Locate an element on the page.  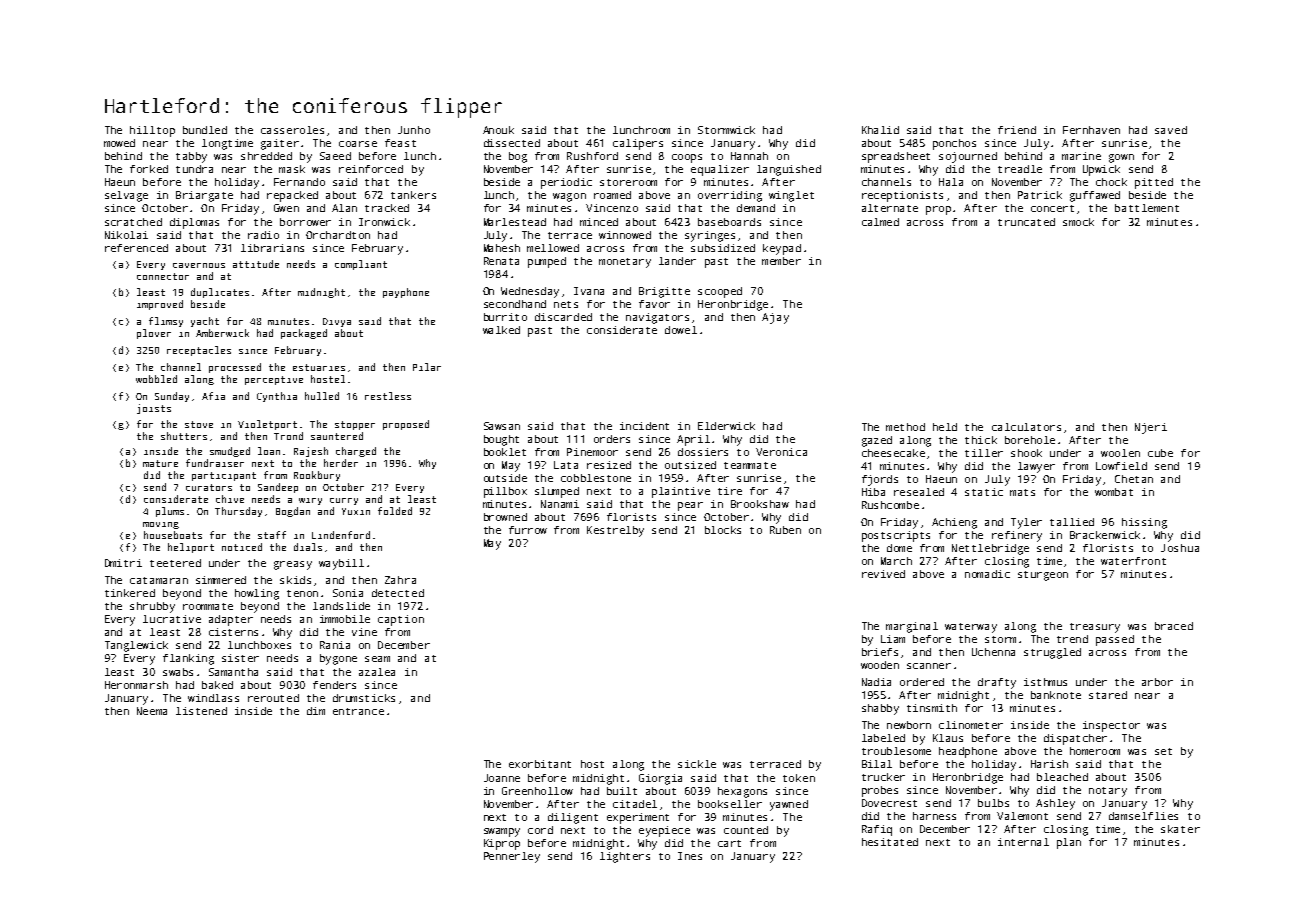
saved is located at coordinates (1171, 130).
